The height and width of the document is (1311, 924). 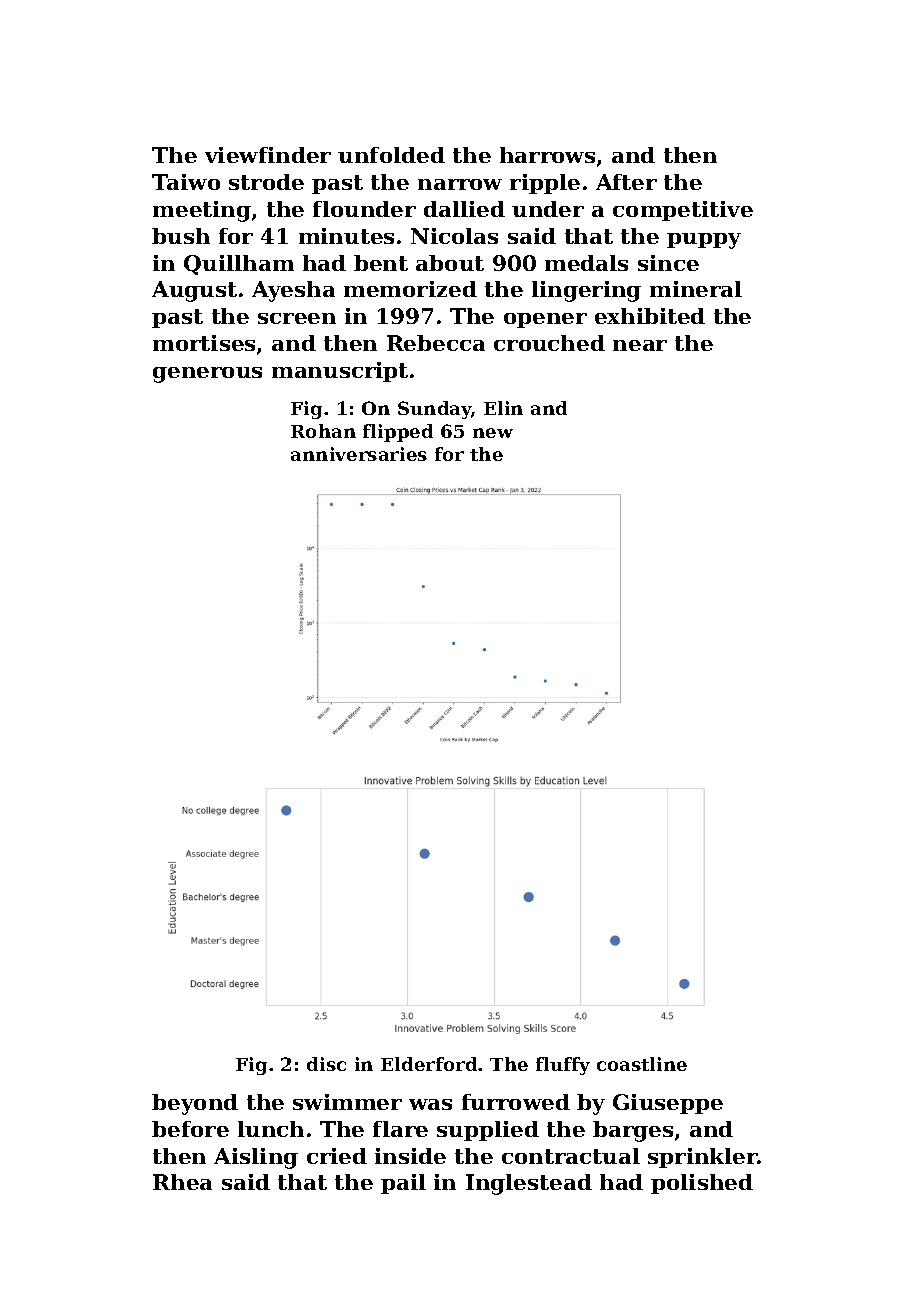 What do you see at coordinates (450, 263) in the document?
I see `about` at bounding box center [450, 263].
